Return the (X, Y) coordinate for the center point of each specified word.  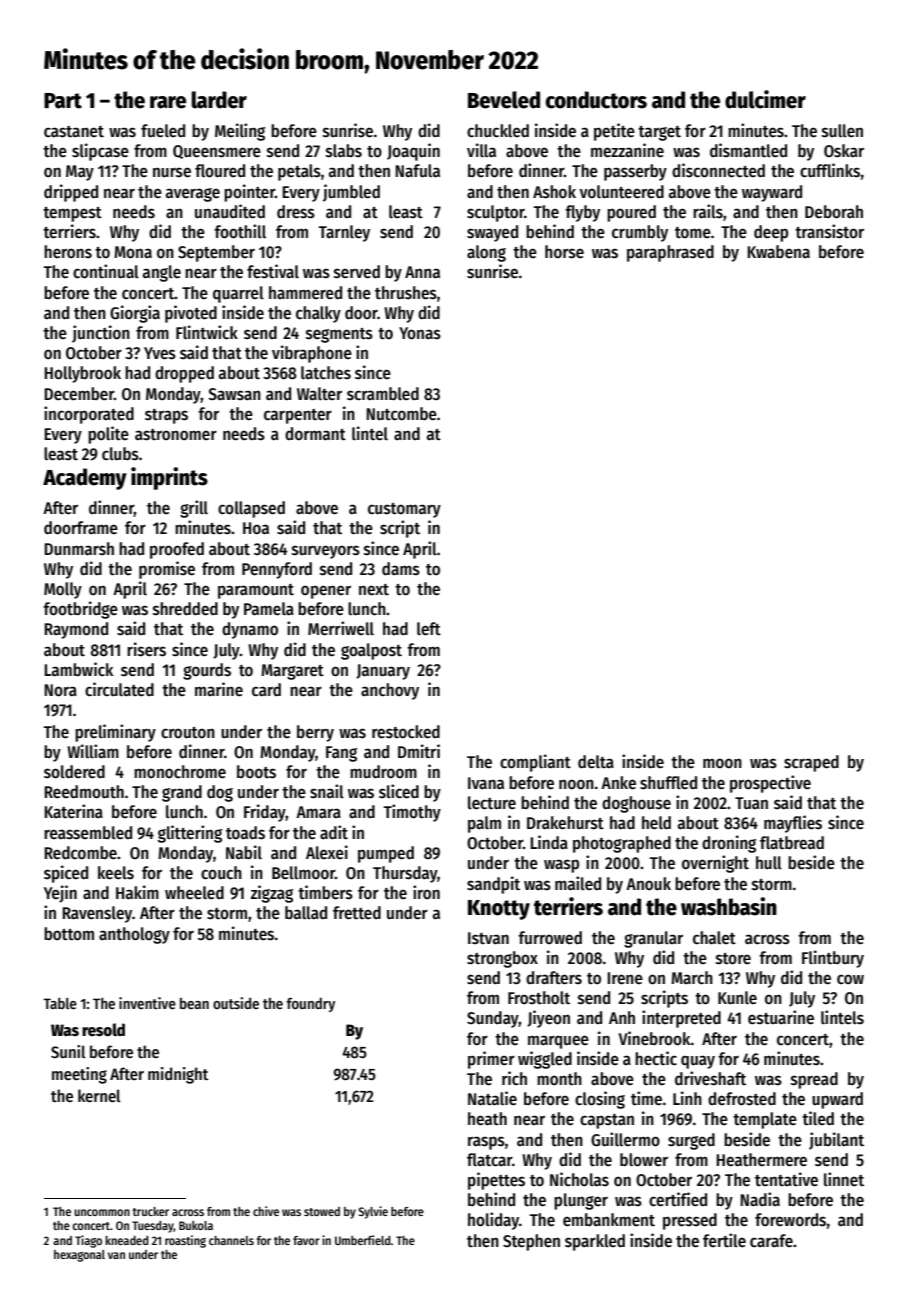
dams (401, 569)
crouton (188, 733)
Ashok (554, 192)
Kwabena (778, 252)
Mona (133, 252)
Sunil (68, 1051)
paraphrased (670, 253)
